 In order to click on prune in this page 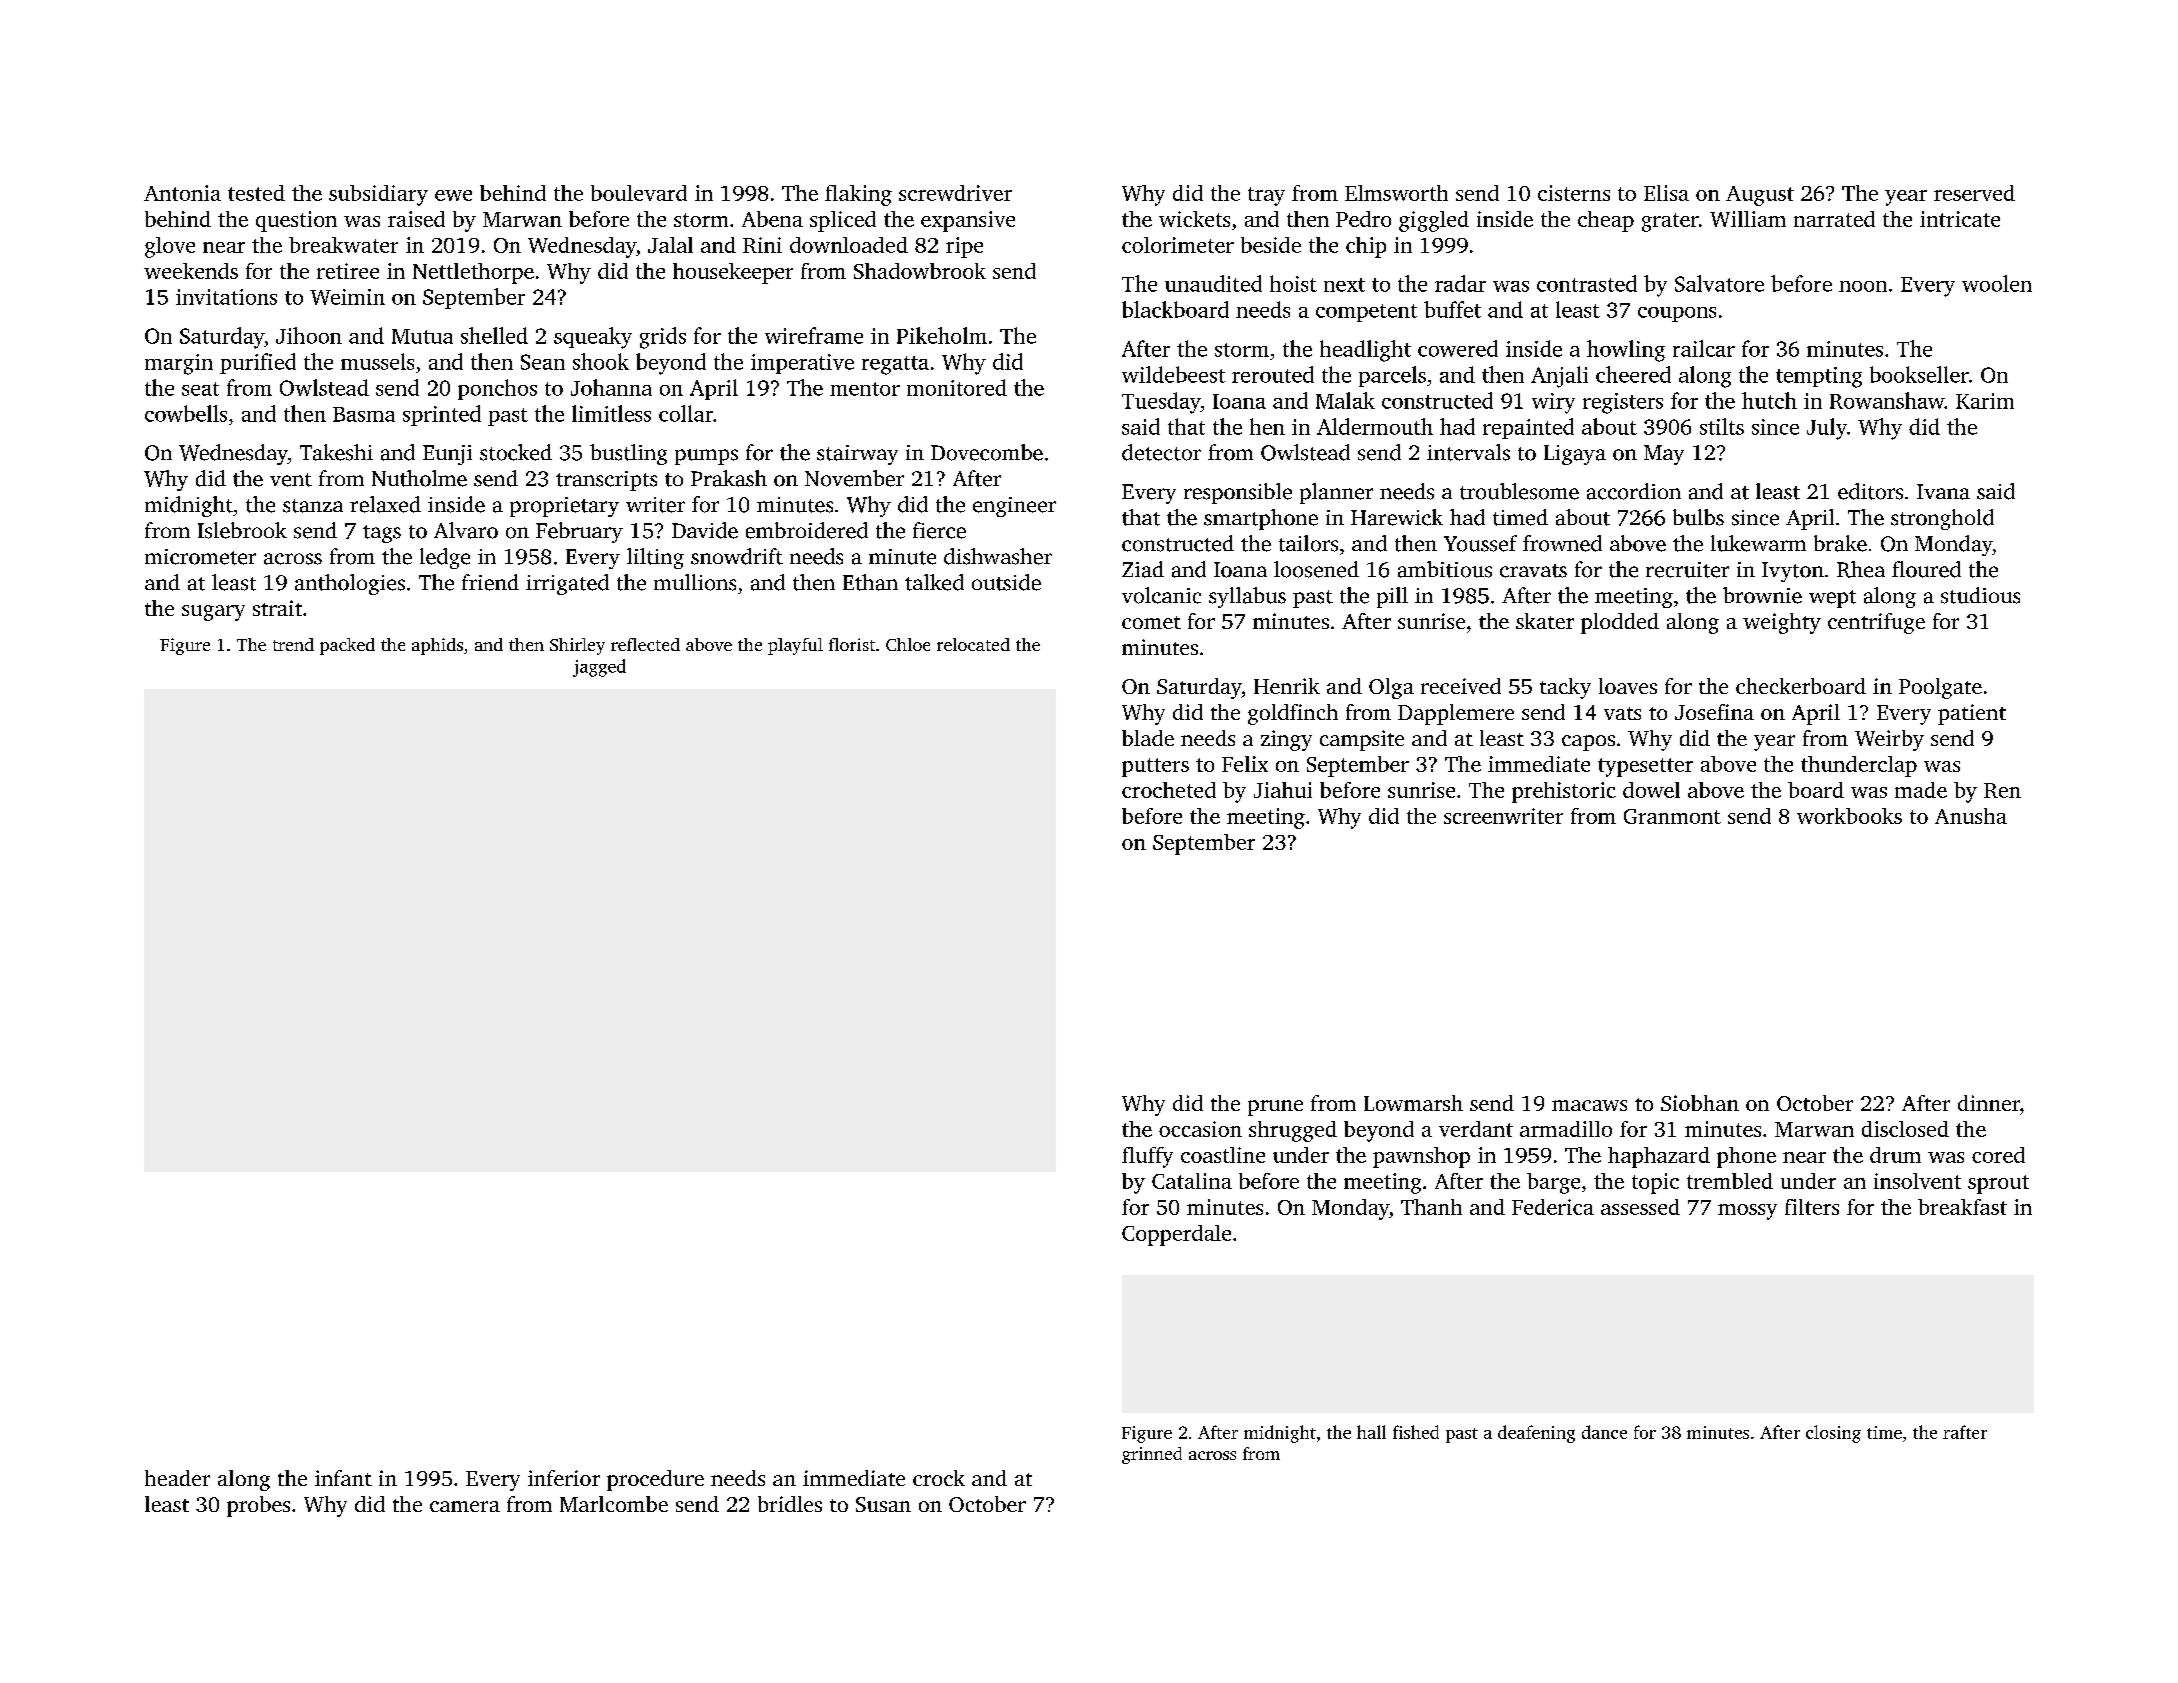, I will do `click(1275, 1108)`.
